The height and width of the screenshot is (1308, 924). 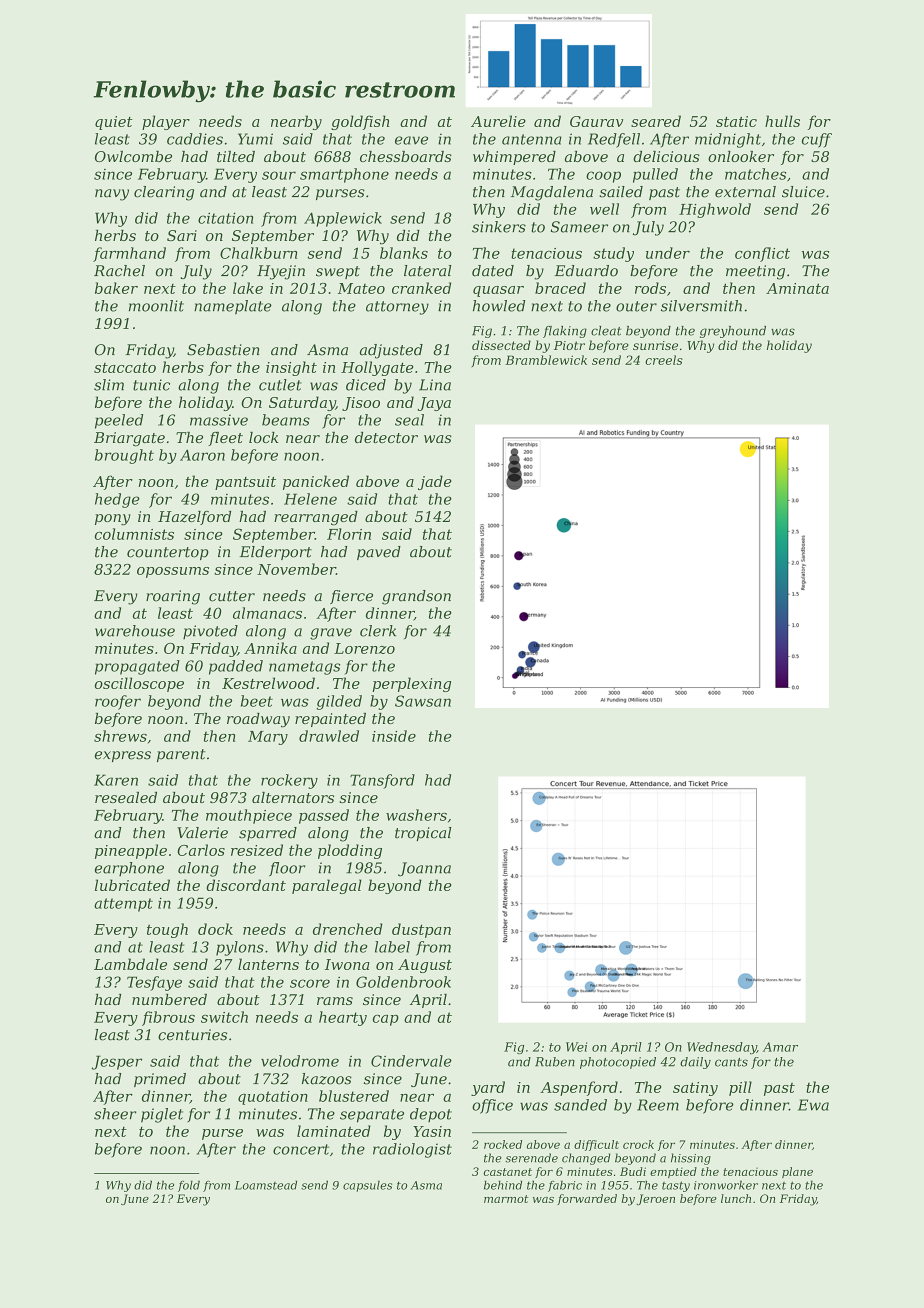 I want to click on Jisoo, so click(x=361, y=404).
